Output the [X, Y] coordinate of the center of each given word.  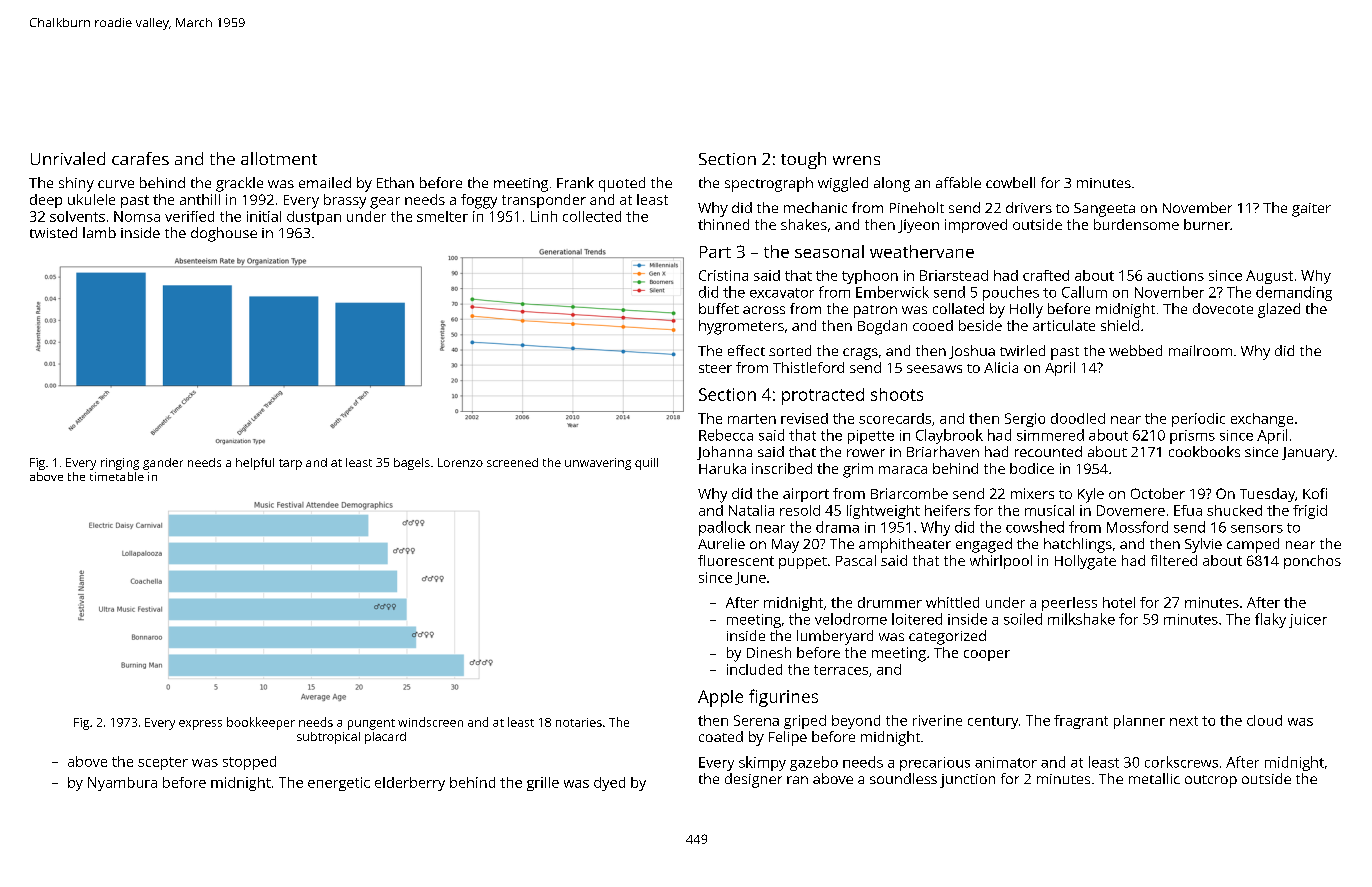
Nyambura [122, 784]
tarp [290, 464]
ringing [120, 464]
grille [543, 784]
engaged [984, 545]
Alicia [1001, 367]
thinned [723, 224]
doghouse [224, 234]
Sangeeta [1104, 210]
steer [715, 368]
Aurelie [721, 543]
